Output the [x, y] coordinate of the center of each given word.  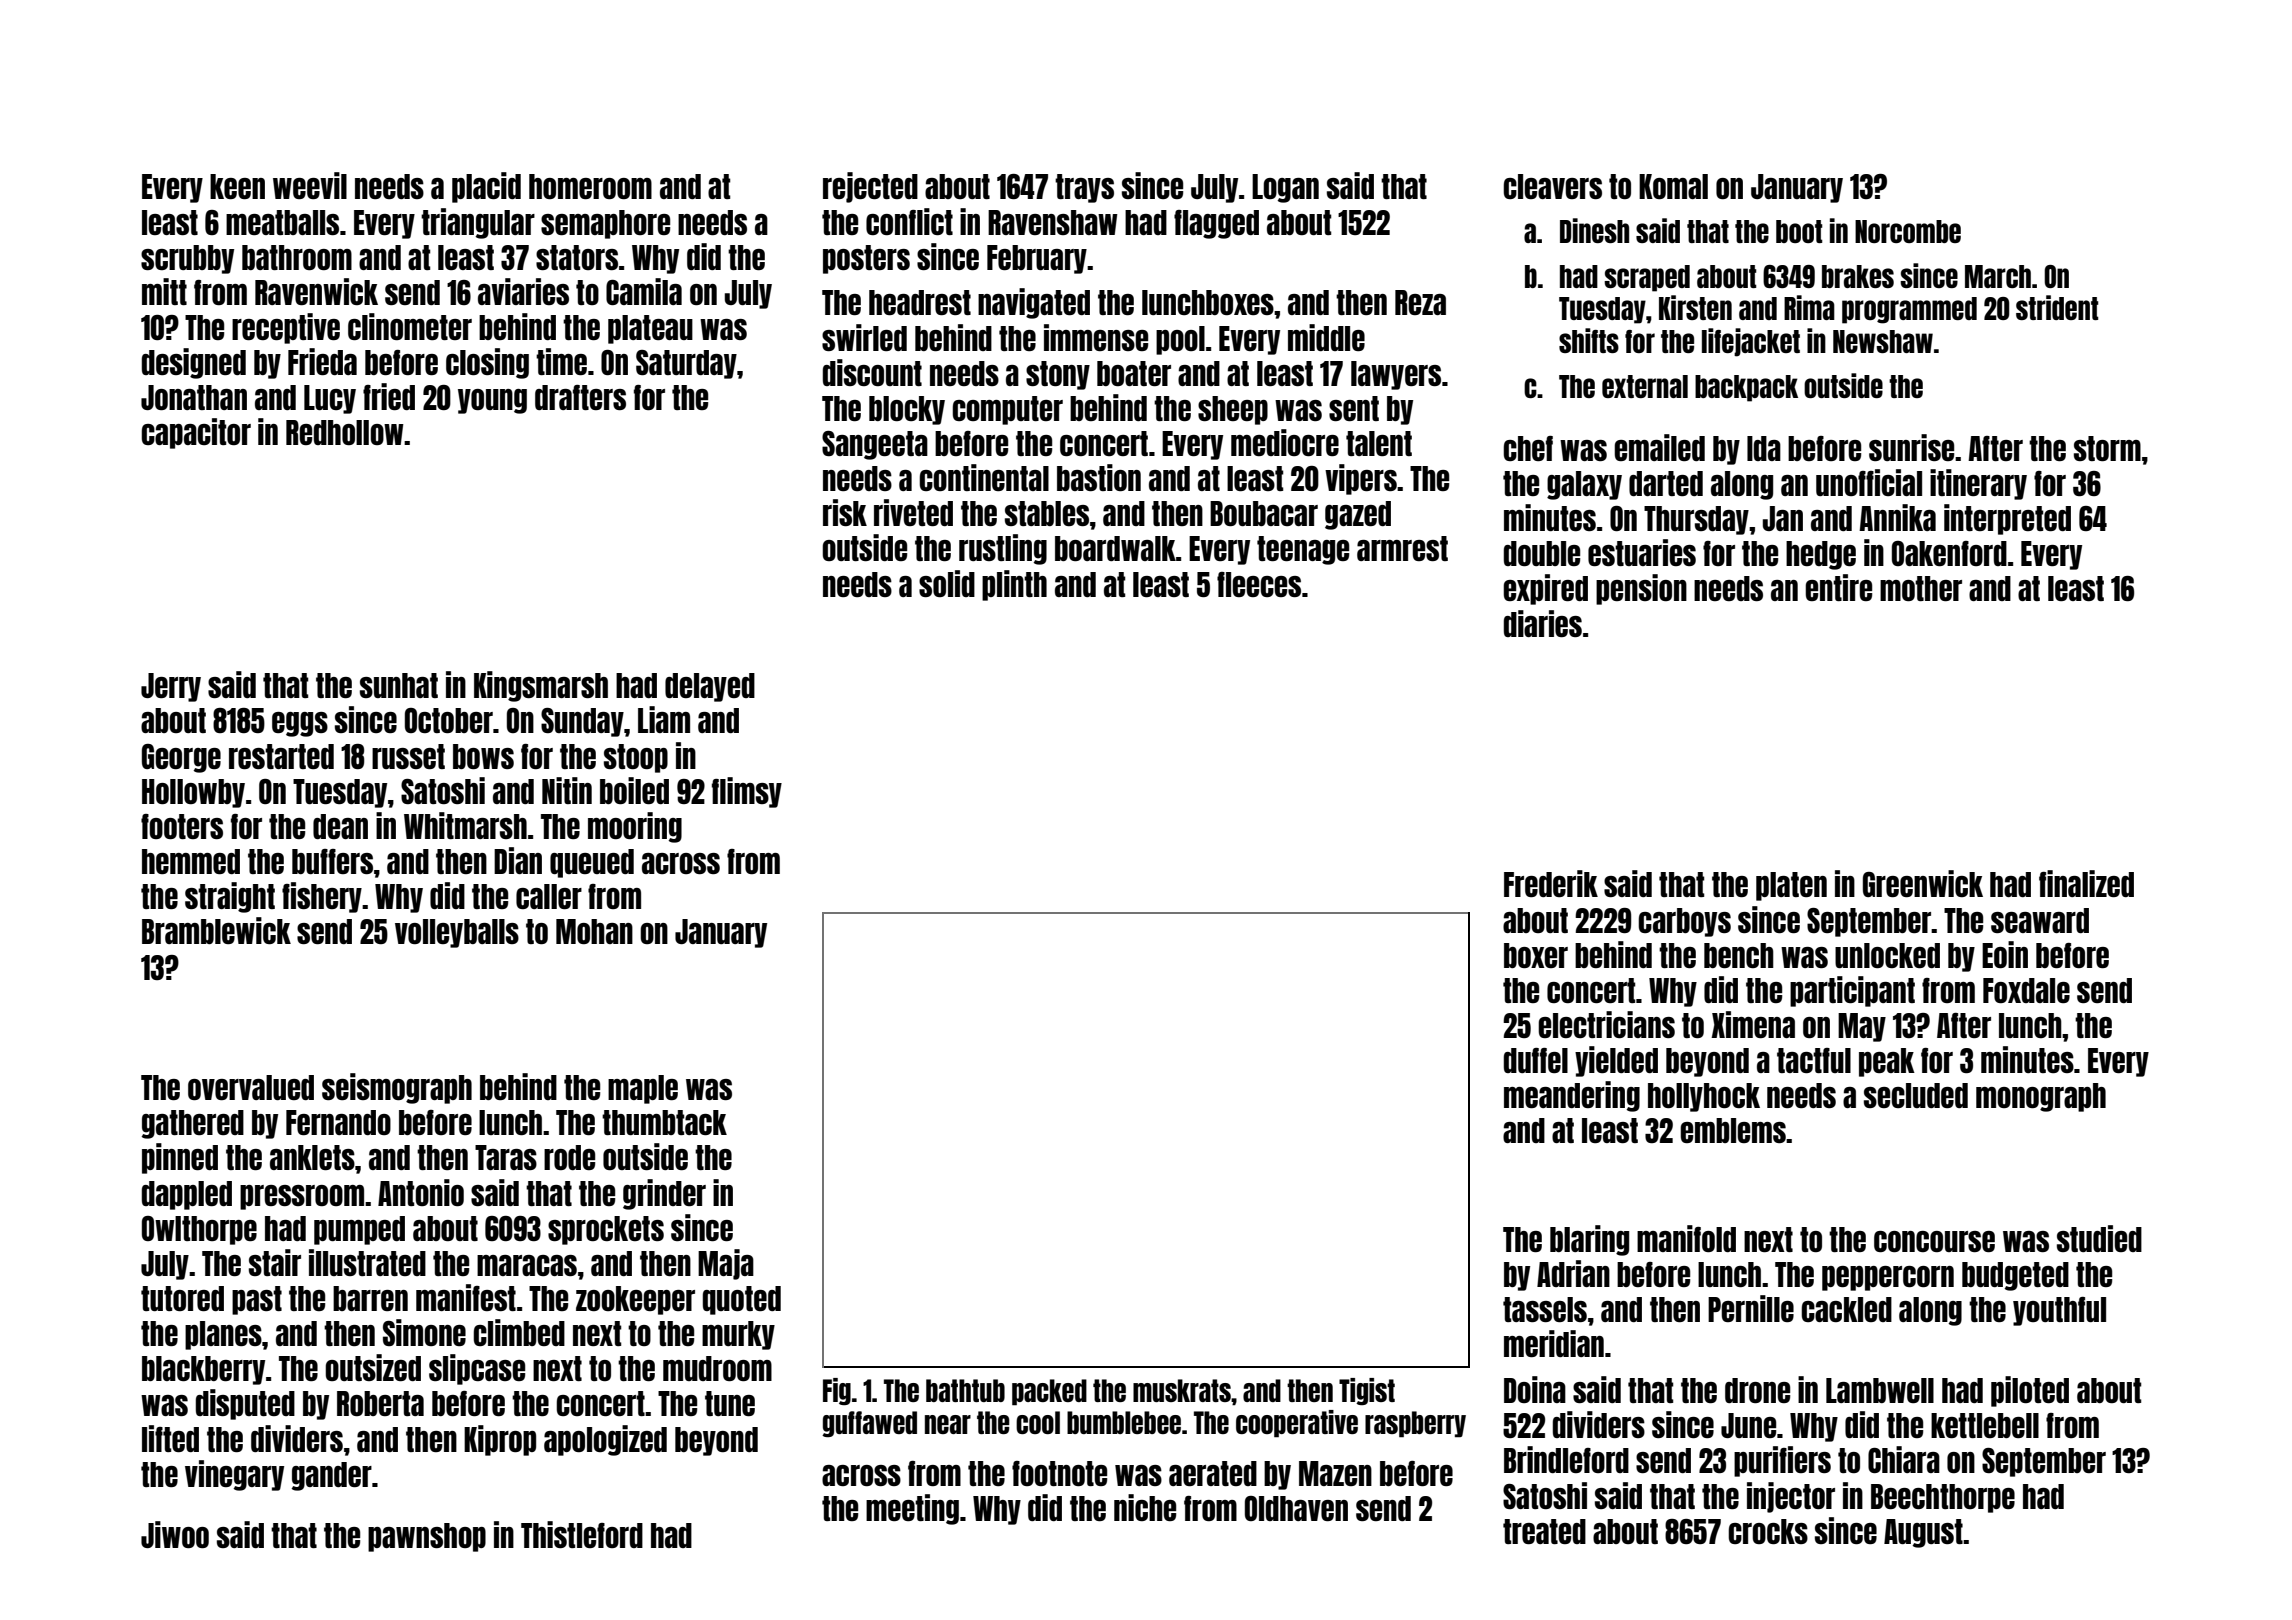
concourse [1934, 1241]
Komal [1673, 186]
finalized [2086, 883]
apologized [605, 1440]
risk [845, 512]
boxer [1536, 955]
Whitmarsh [465, 825]
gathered [193, 1124]
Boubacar [1264, 513]
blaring [1589, 1240]
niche [1145, 1507]
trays [1084, 188]
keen [237, 186]
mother [1921, 588]
